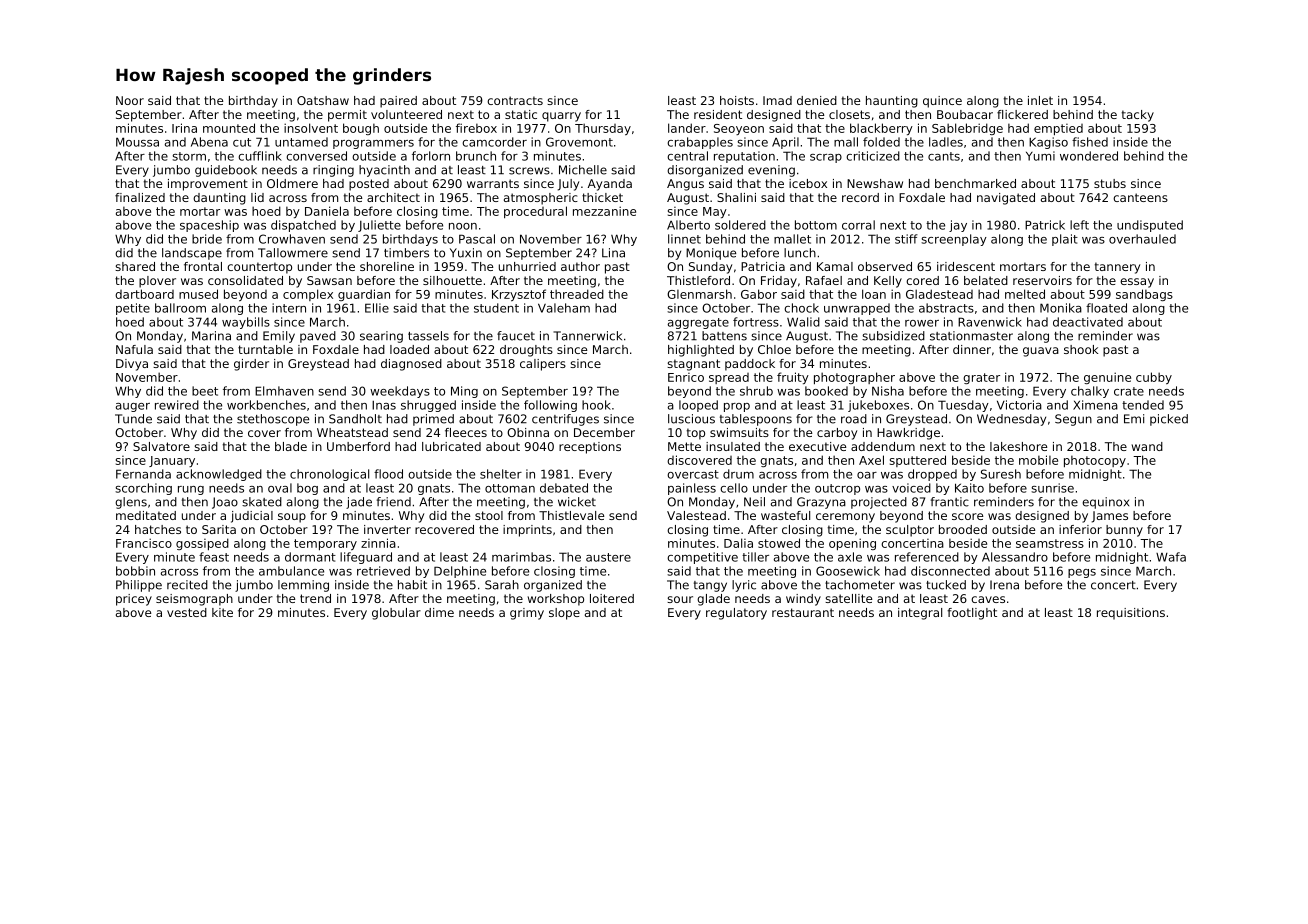 The image size is (1308, 924). Describe the element at coordinates (515, 100) in the document. I see `contracts` at that location.
